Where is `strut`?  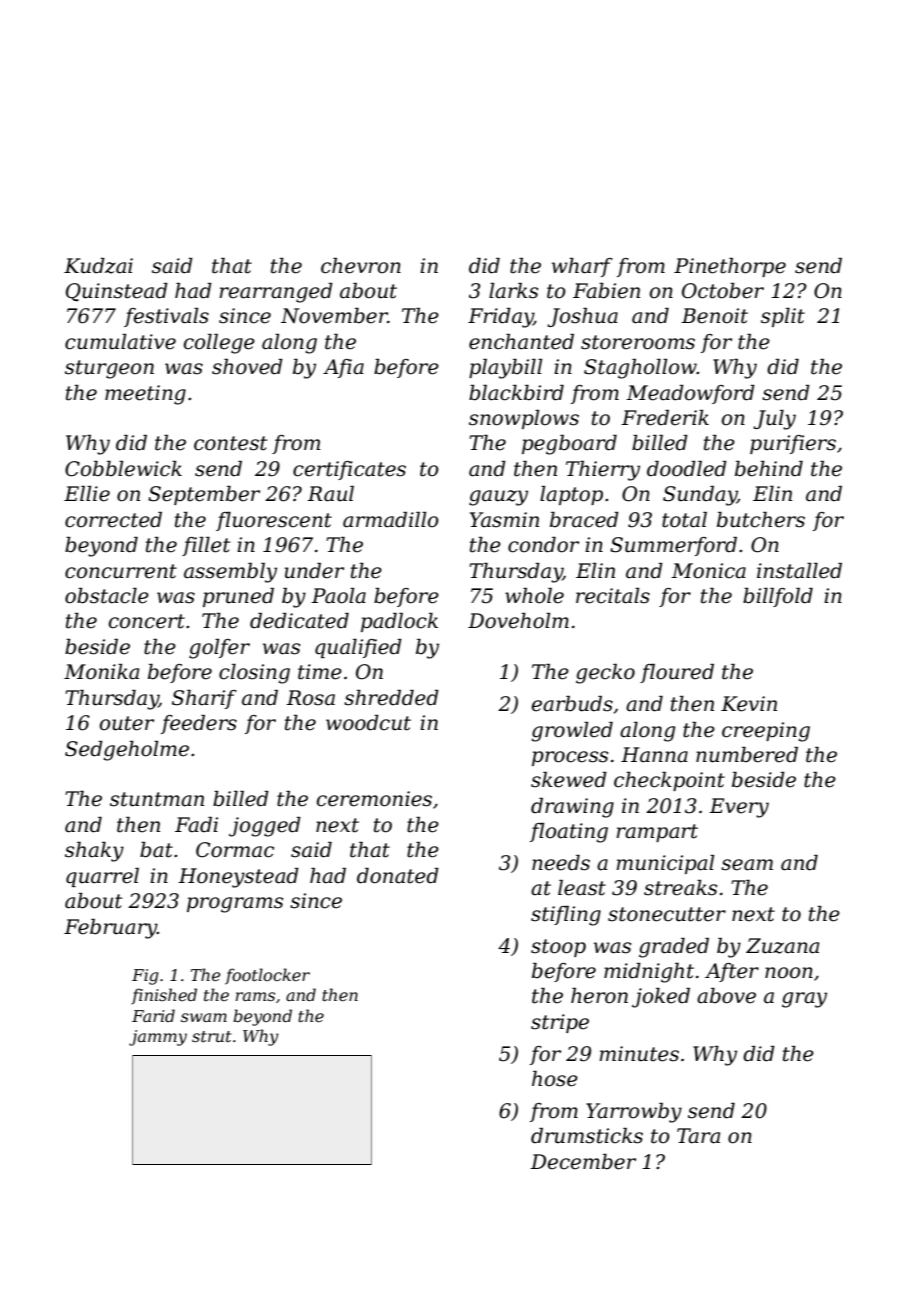
strut is located at coordinates (211, 1036).
